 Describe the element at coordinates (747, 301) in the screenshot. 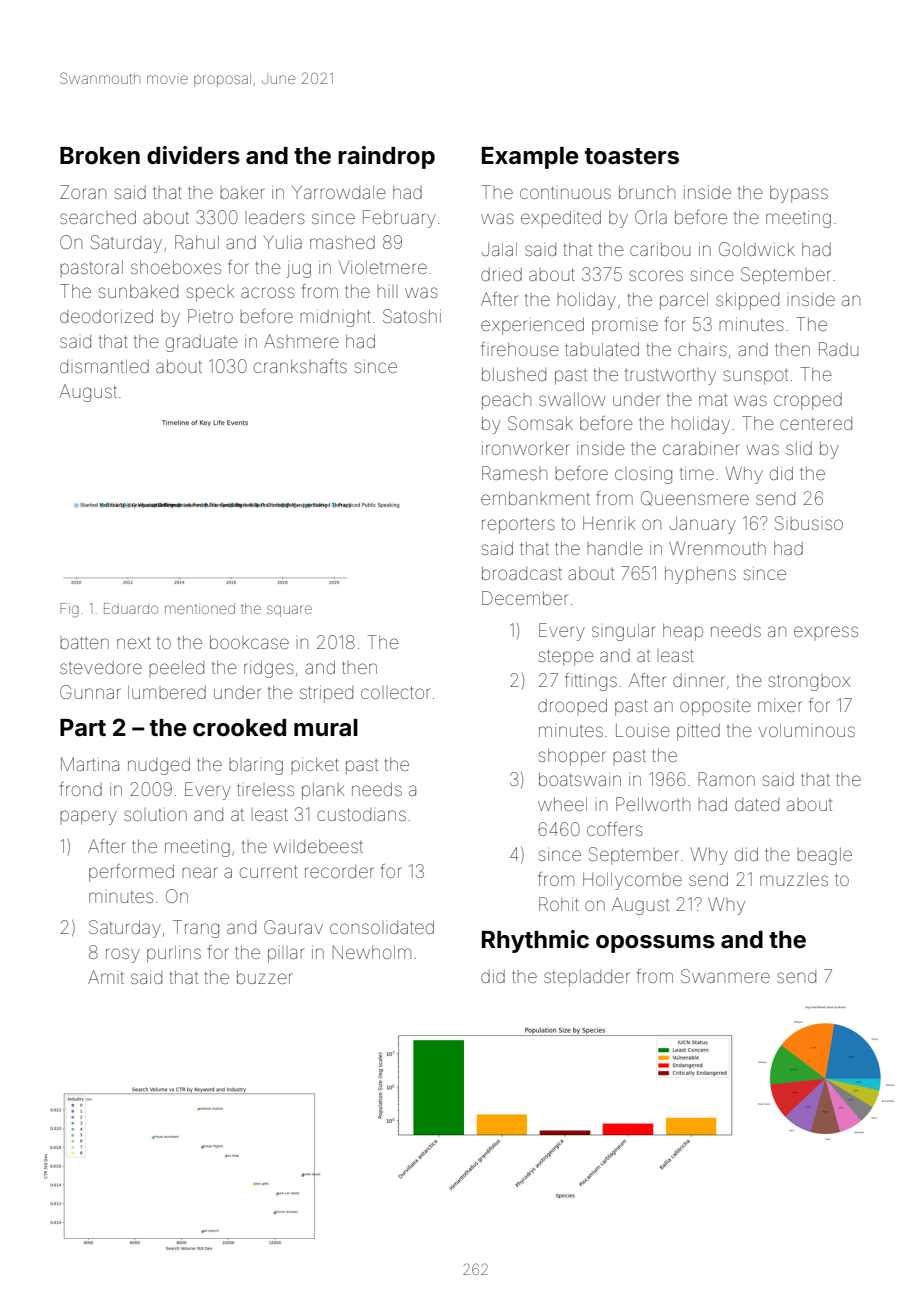

I see `skipped` at that location.
